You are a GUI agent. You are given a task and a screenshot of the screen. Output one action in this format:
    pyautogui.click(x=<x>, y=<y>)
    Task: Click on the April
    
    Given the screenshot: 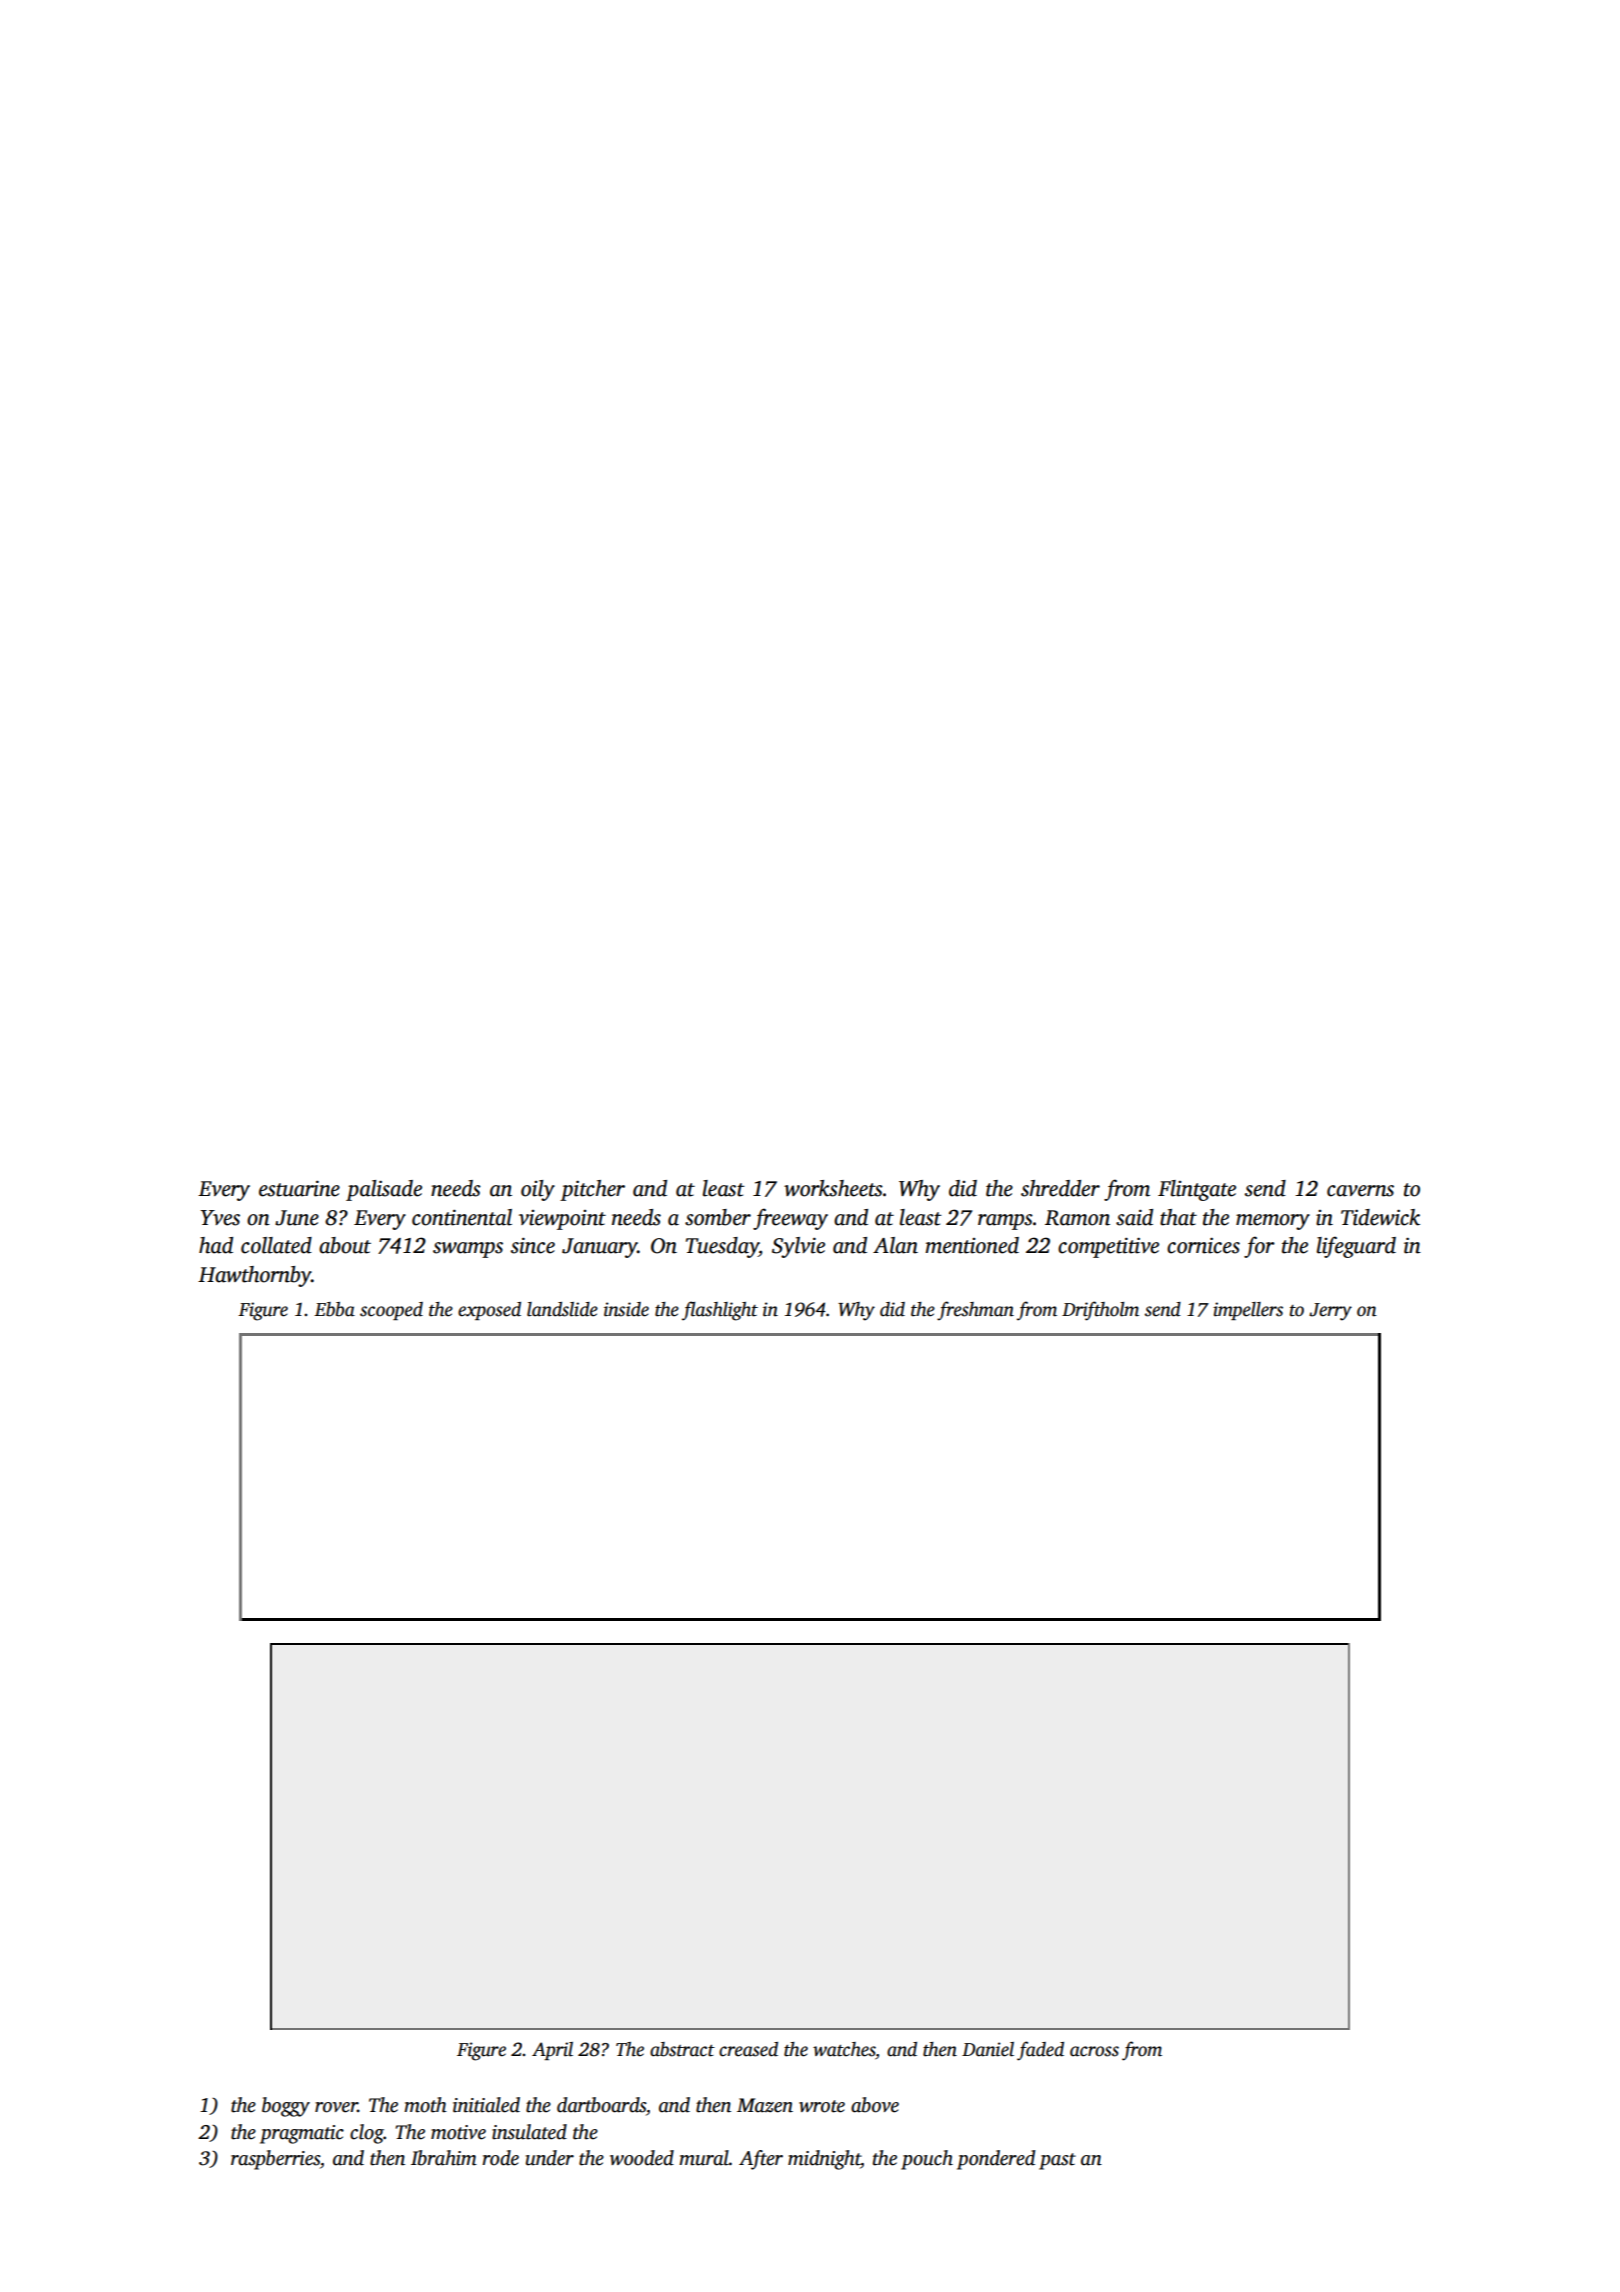 What is the action you would take?
    pyautogui.click(x=552, y=2051)
